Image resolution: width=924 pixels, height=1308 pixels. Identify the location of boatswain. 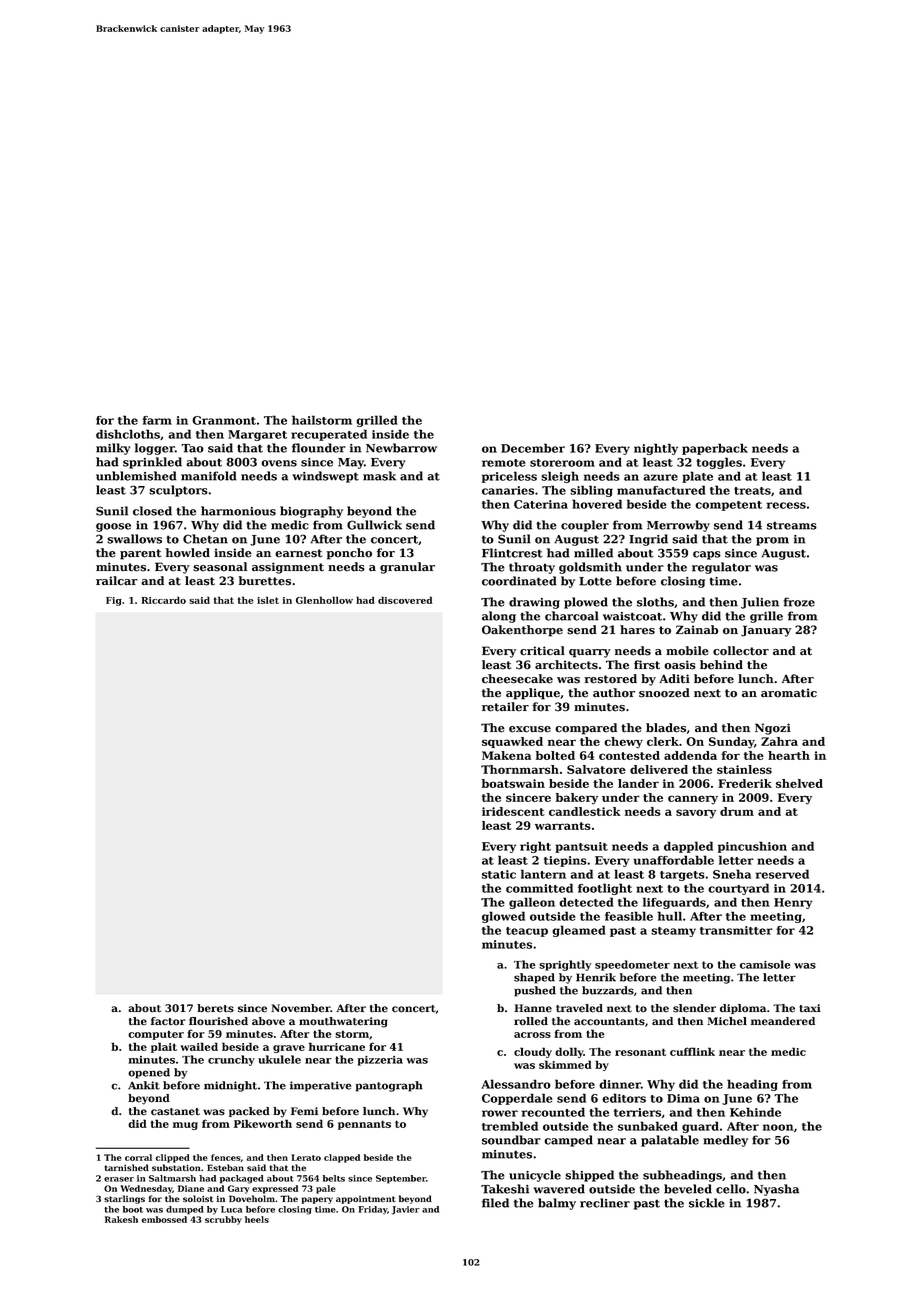
(513, 783).
